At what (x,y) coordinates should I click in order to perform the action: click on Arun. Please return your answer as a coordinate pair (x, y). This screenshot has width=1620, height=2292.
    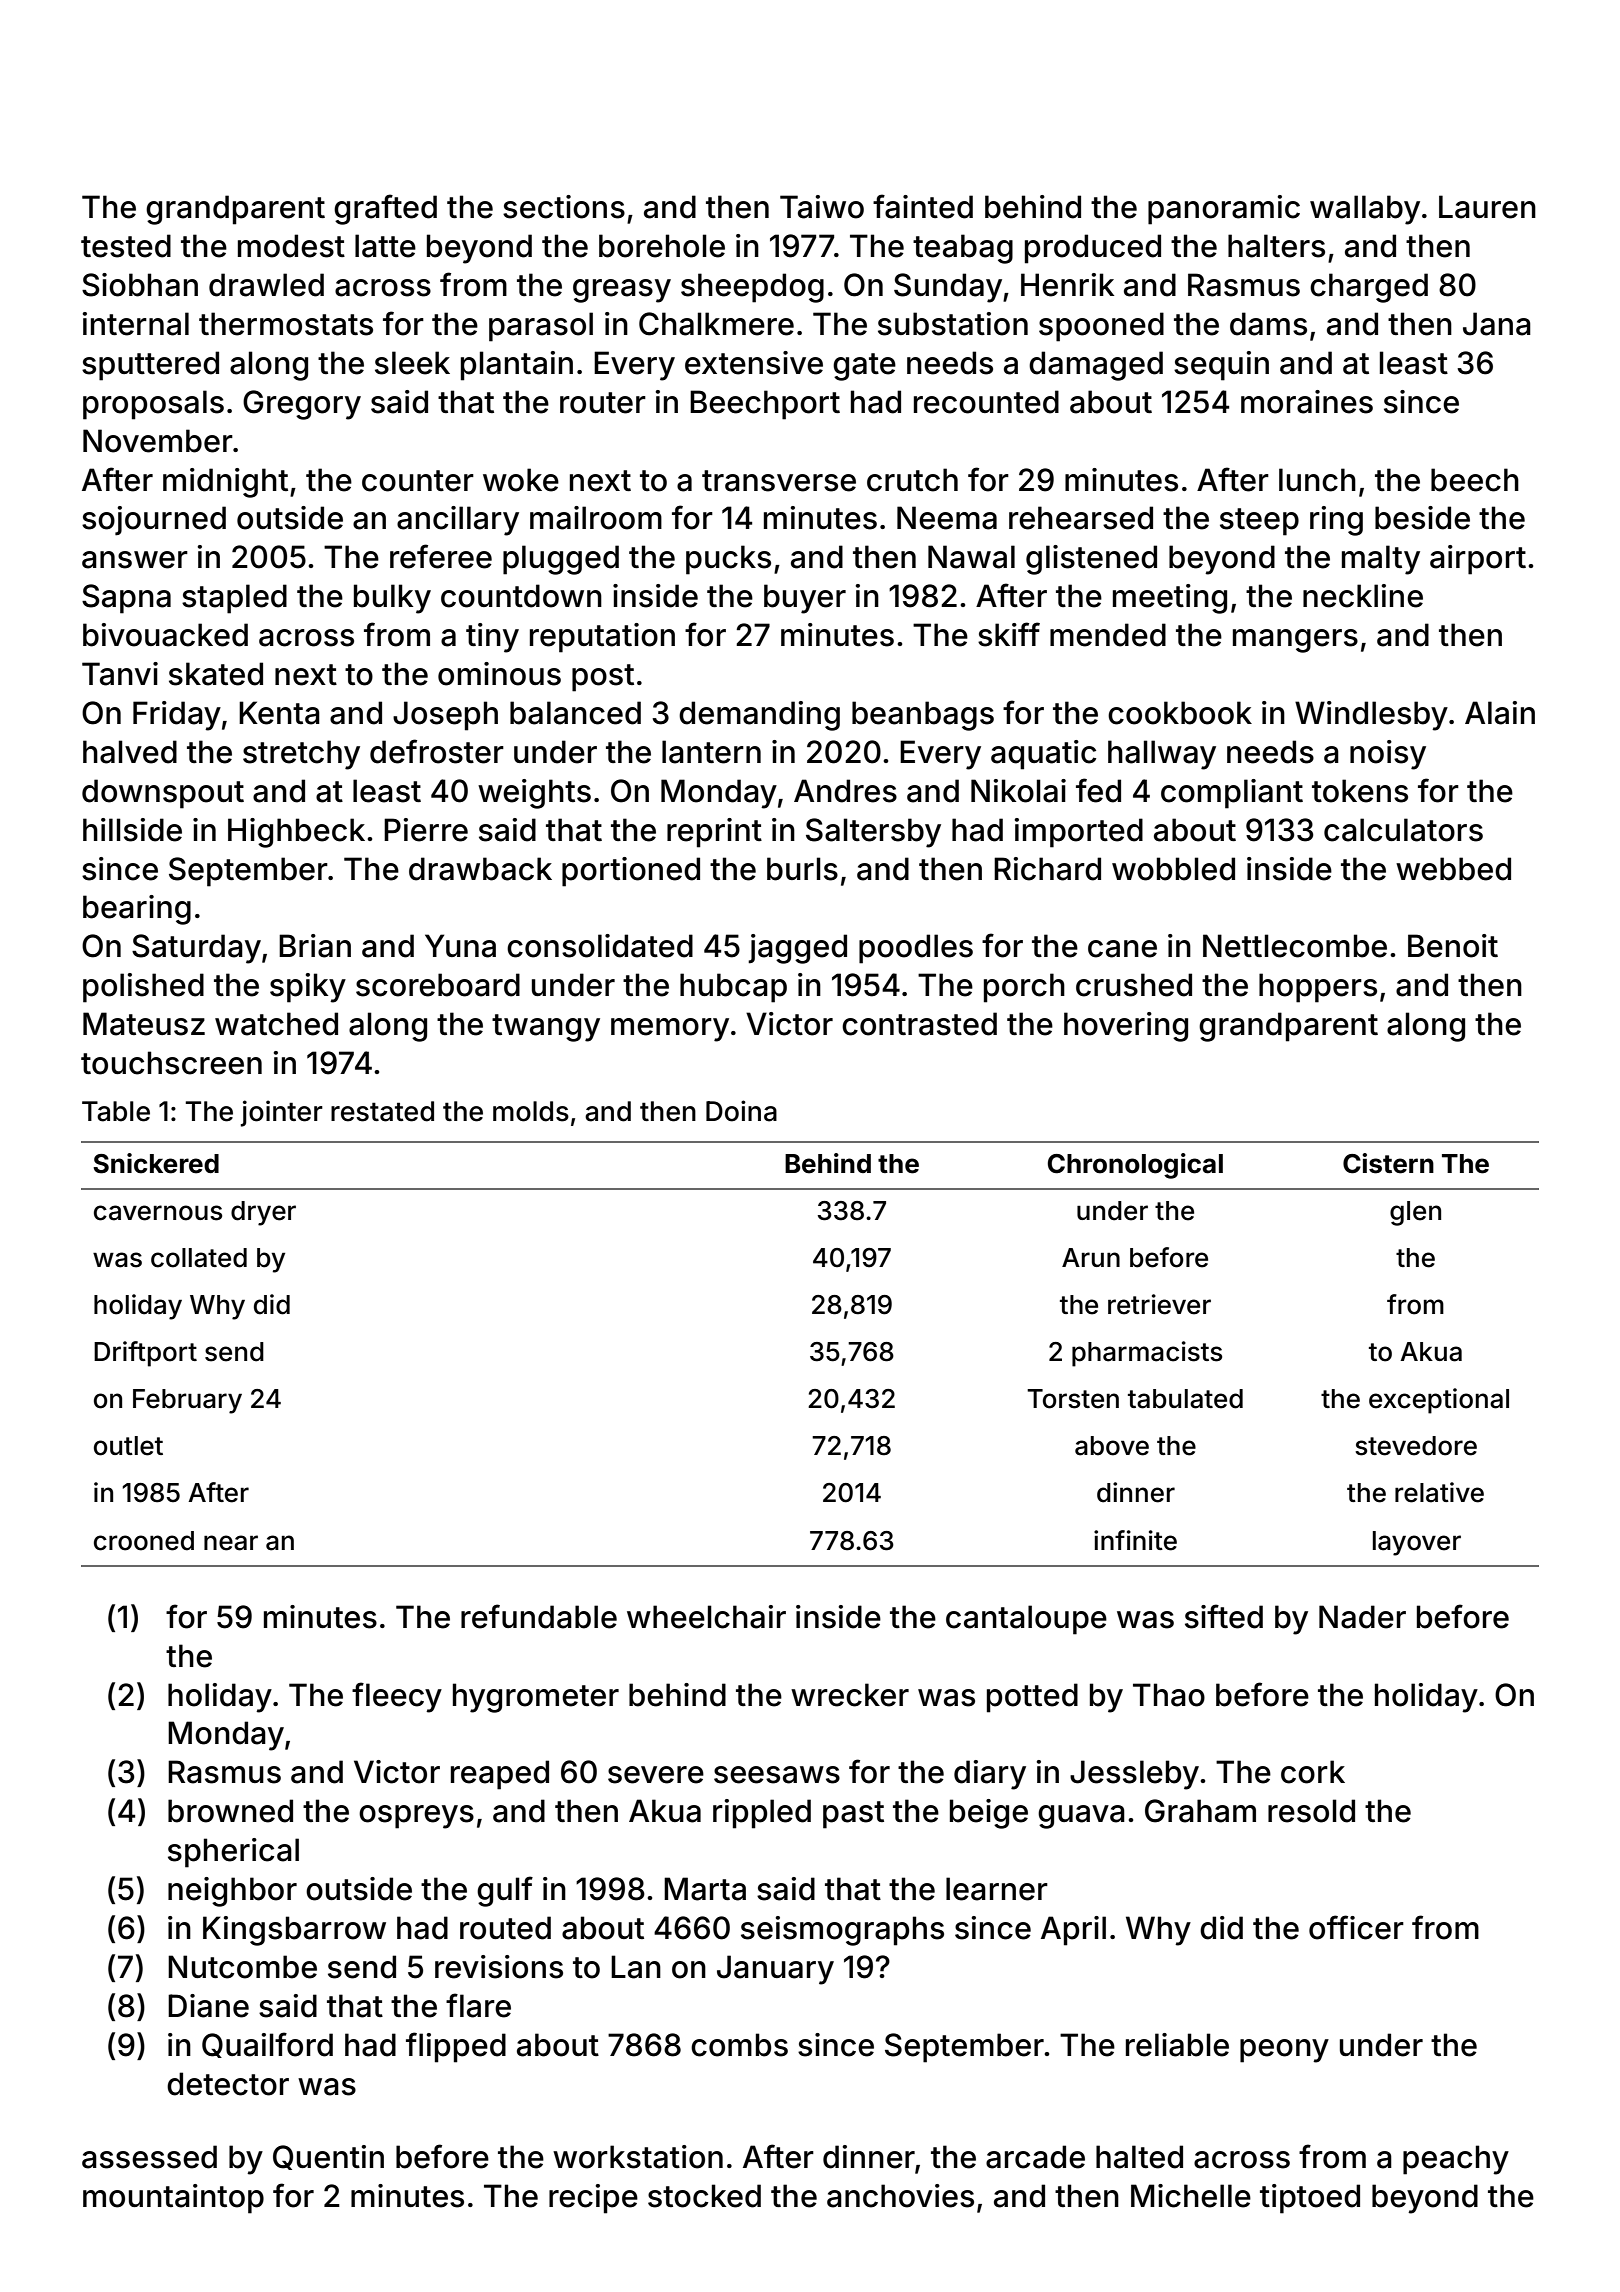
    Looking at the image, I should click on (1091, 1257).
